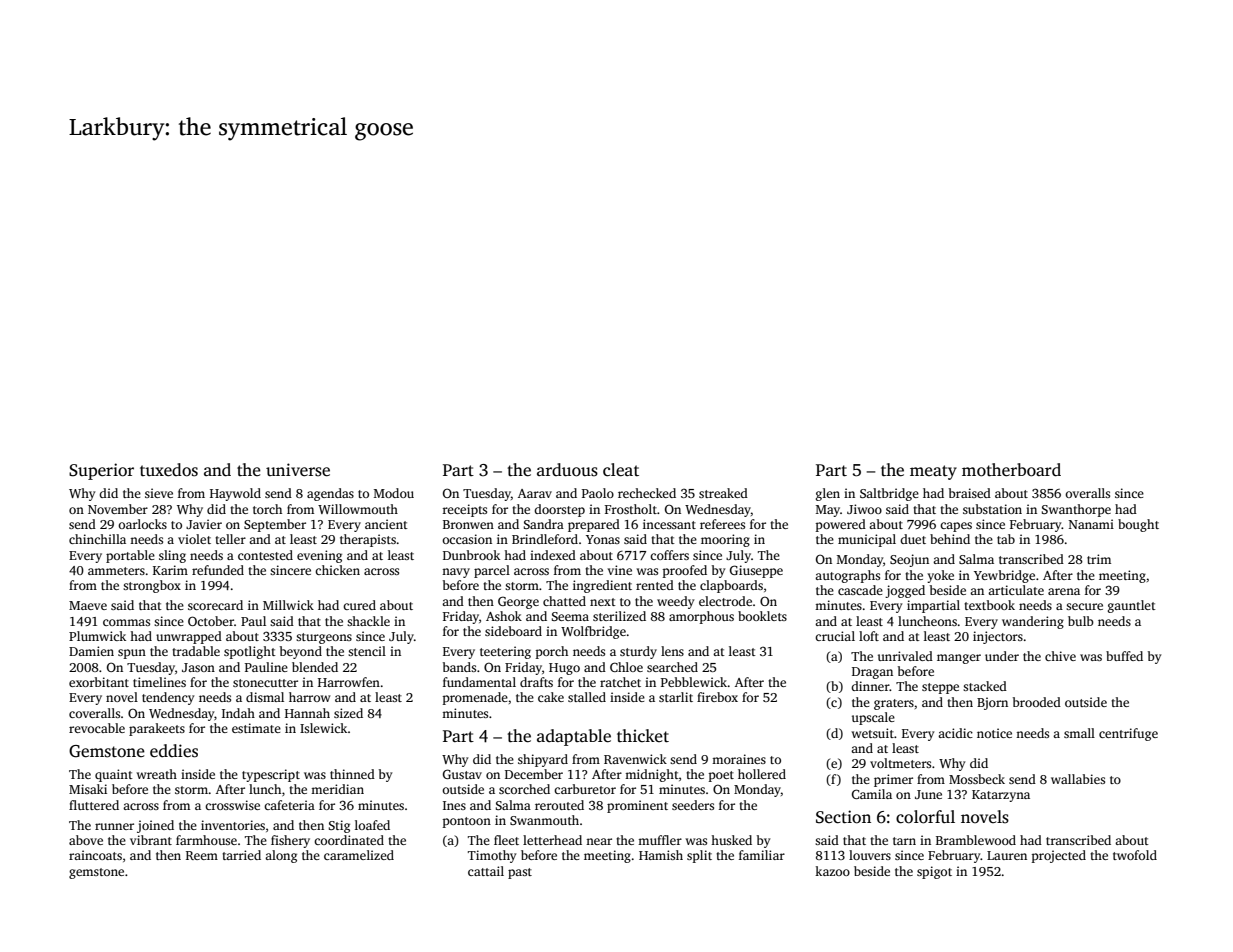 This page has height=952, width=1233. Describe the element at coordinates (348, 713) in the page. I see `sized` at that location.
